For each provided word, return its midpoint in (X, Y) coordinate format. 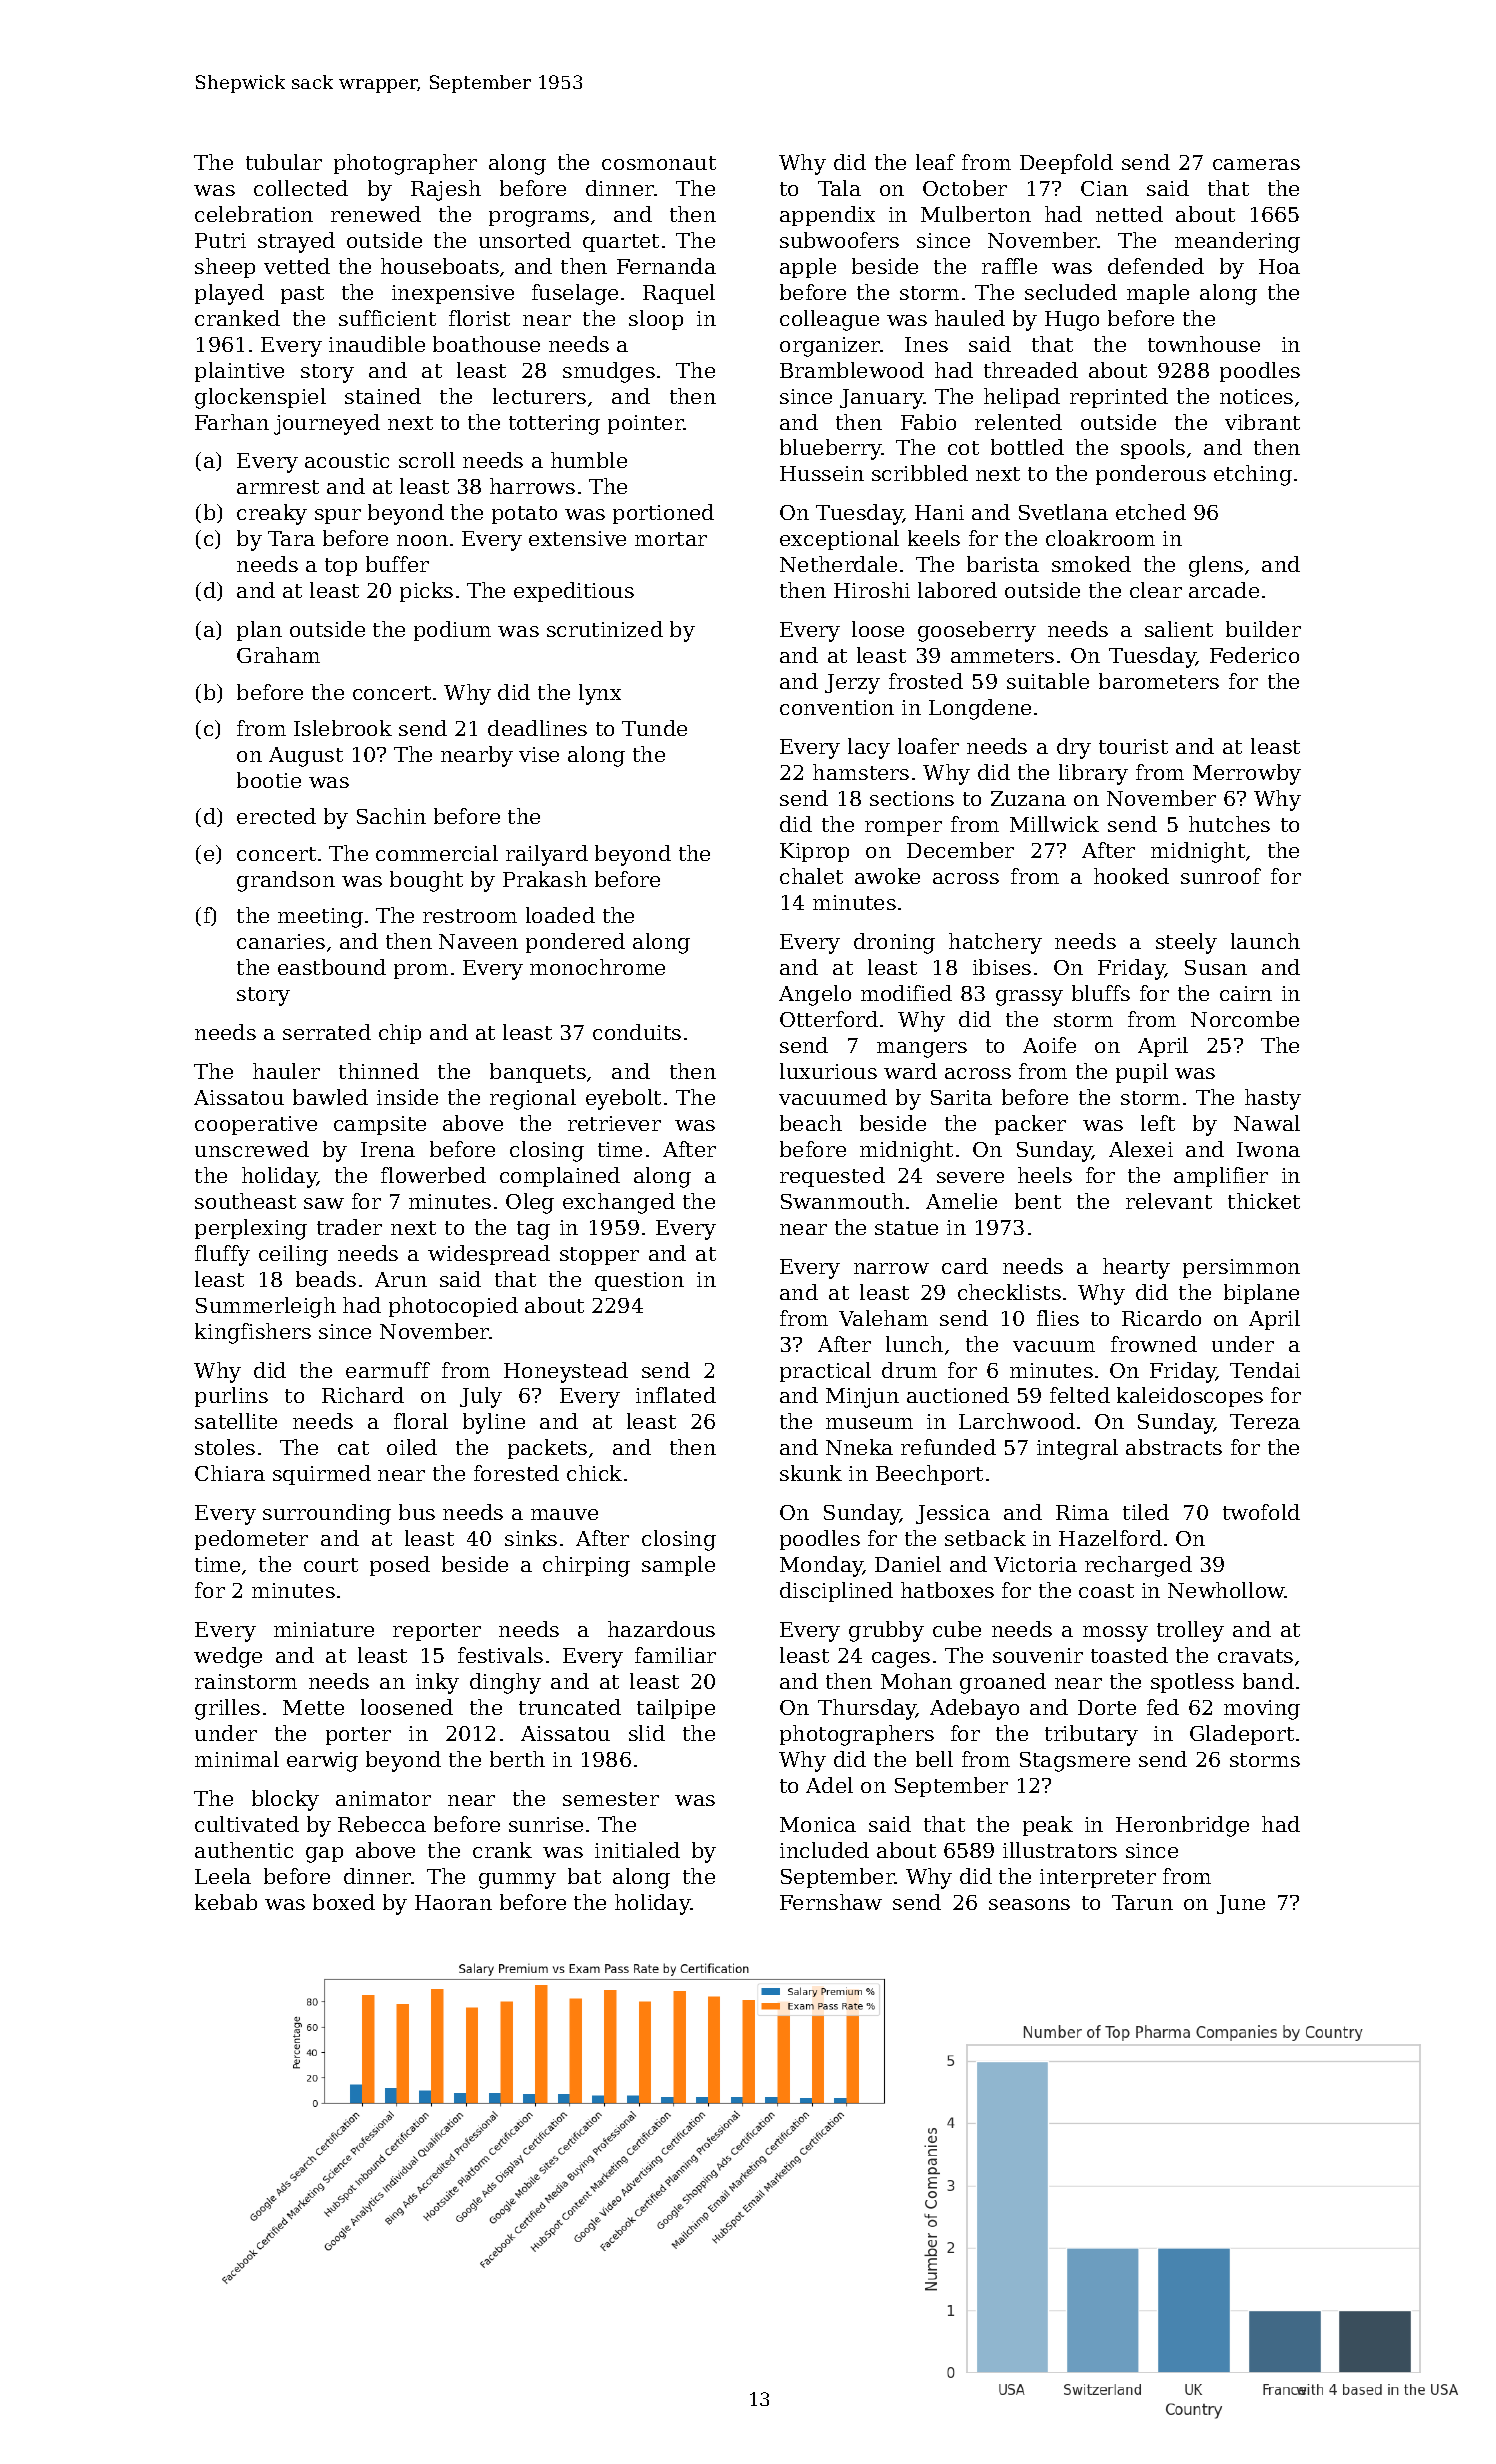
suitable (1048, 681)
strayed (296, 242)
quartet (621, 243)
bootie (269, 780)
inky (437, 1683)
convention (837, 707)
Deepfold (1066, 164)
